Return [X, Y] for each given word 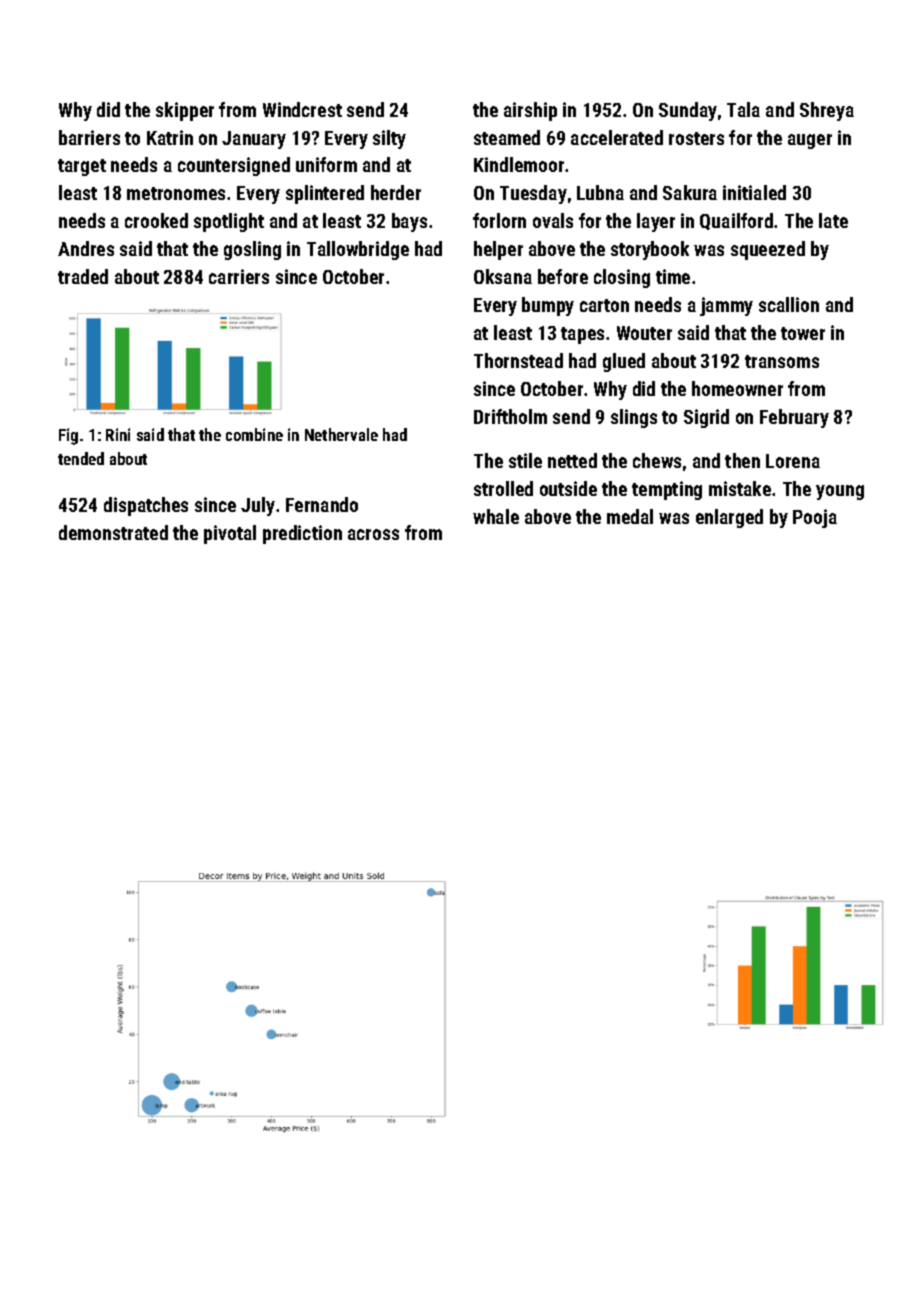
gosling [252, 250]
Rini [118, 434]
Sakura [690, 192]
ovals [553, 220]
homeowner [737, 388]
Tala [743, 109]
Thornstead [518, 360]
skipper [185, 111]
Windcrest [302, 109]
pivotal [230, 534]
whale [496, 516]
